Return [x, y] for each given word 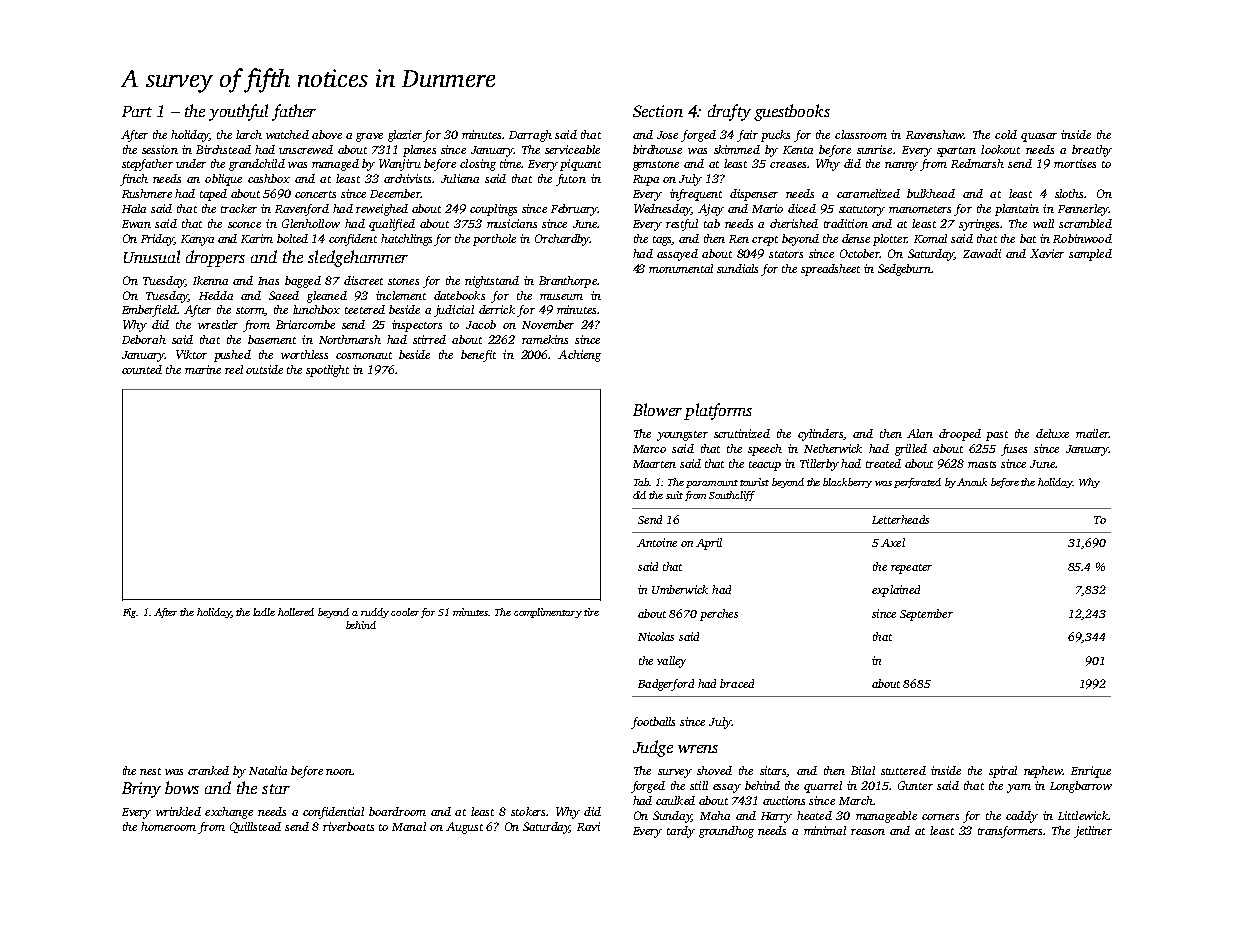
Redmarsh [977, 163]
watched [287, 134]
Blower [657, 409]
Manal [409, 826]
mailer [1092, 433]
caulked [675, 800]
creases [788, 165]
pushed [232, 356]
